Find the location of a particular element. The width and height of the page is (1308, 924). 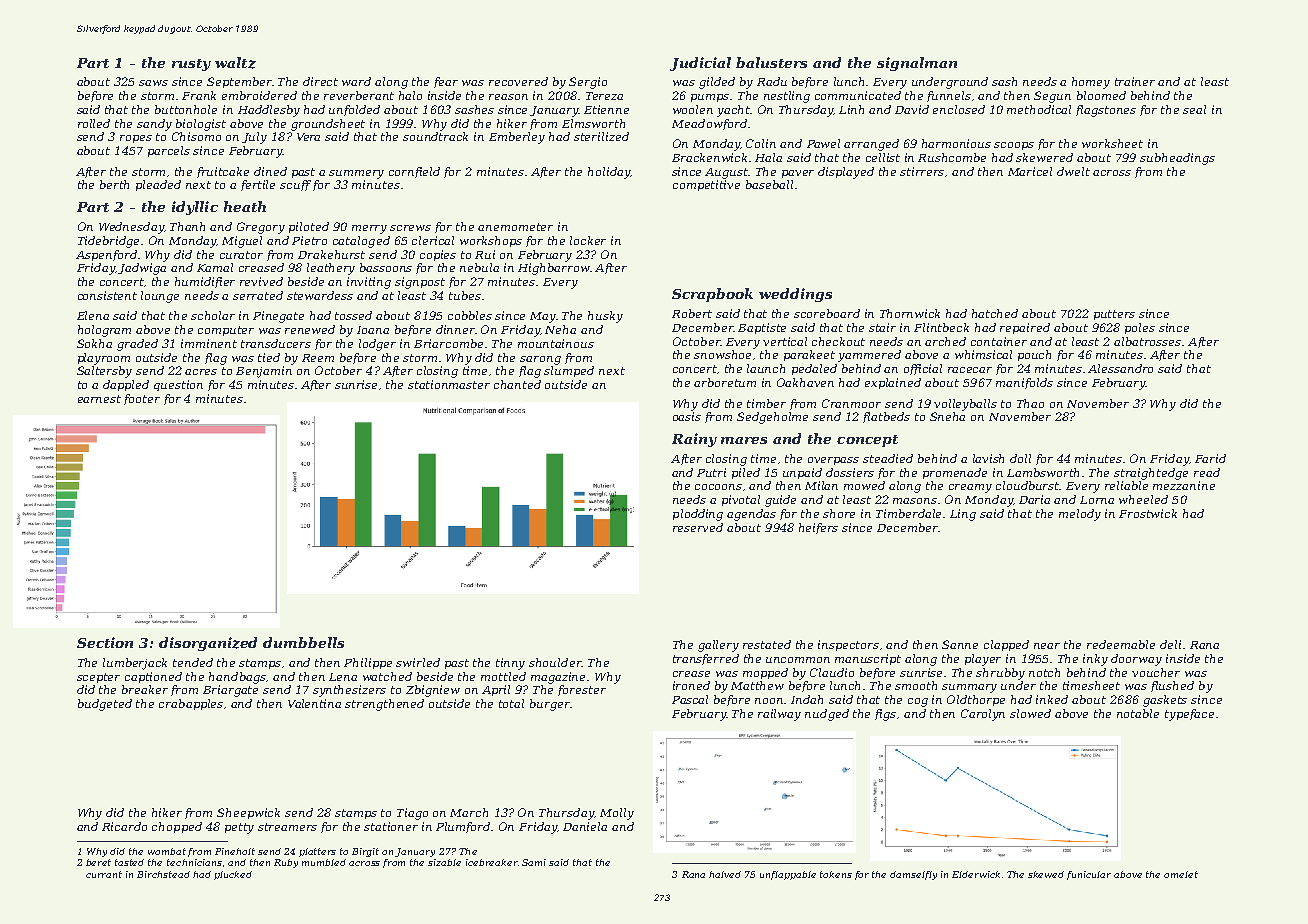

funicular is located at coordinates (1089, 875).
